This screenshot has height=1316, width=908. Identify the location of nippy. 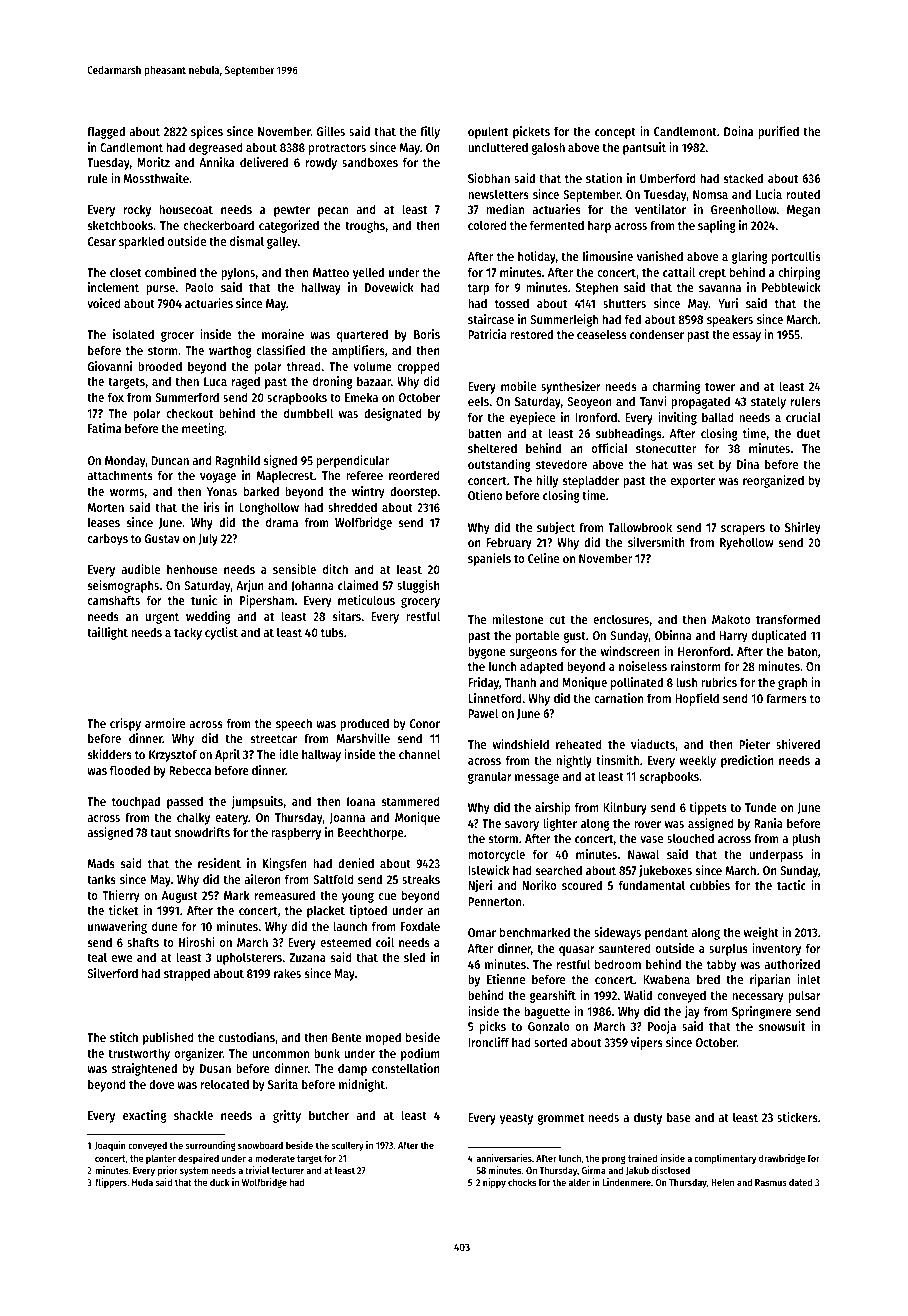
(494, 1183).
